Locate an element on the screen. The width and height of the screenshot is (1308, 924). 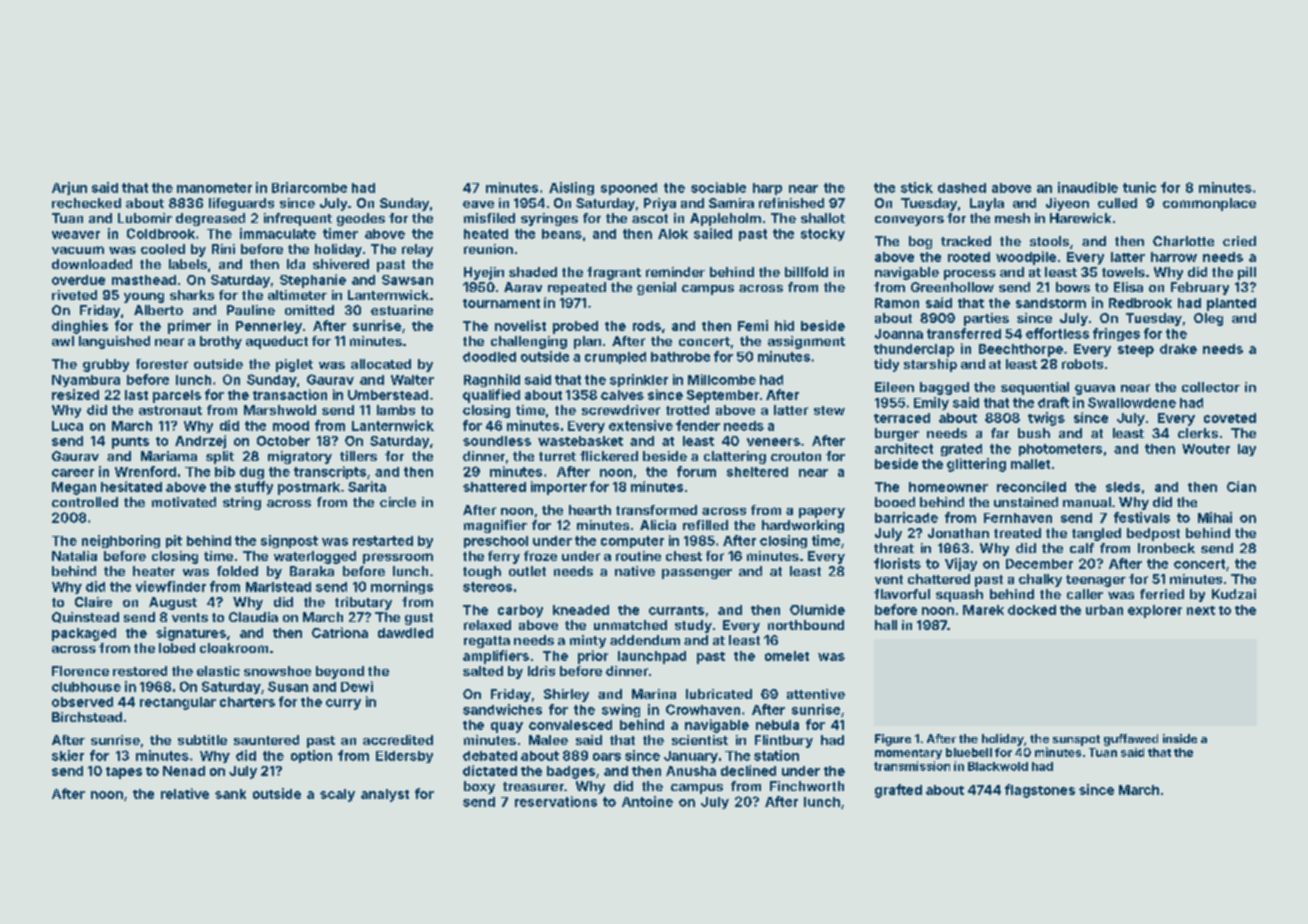
bagged is located at coordinates (944, 388).
